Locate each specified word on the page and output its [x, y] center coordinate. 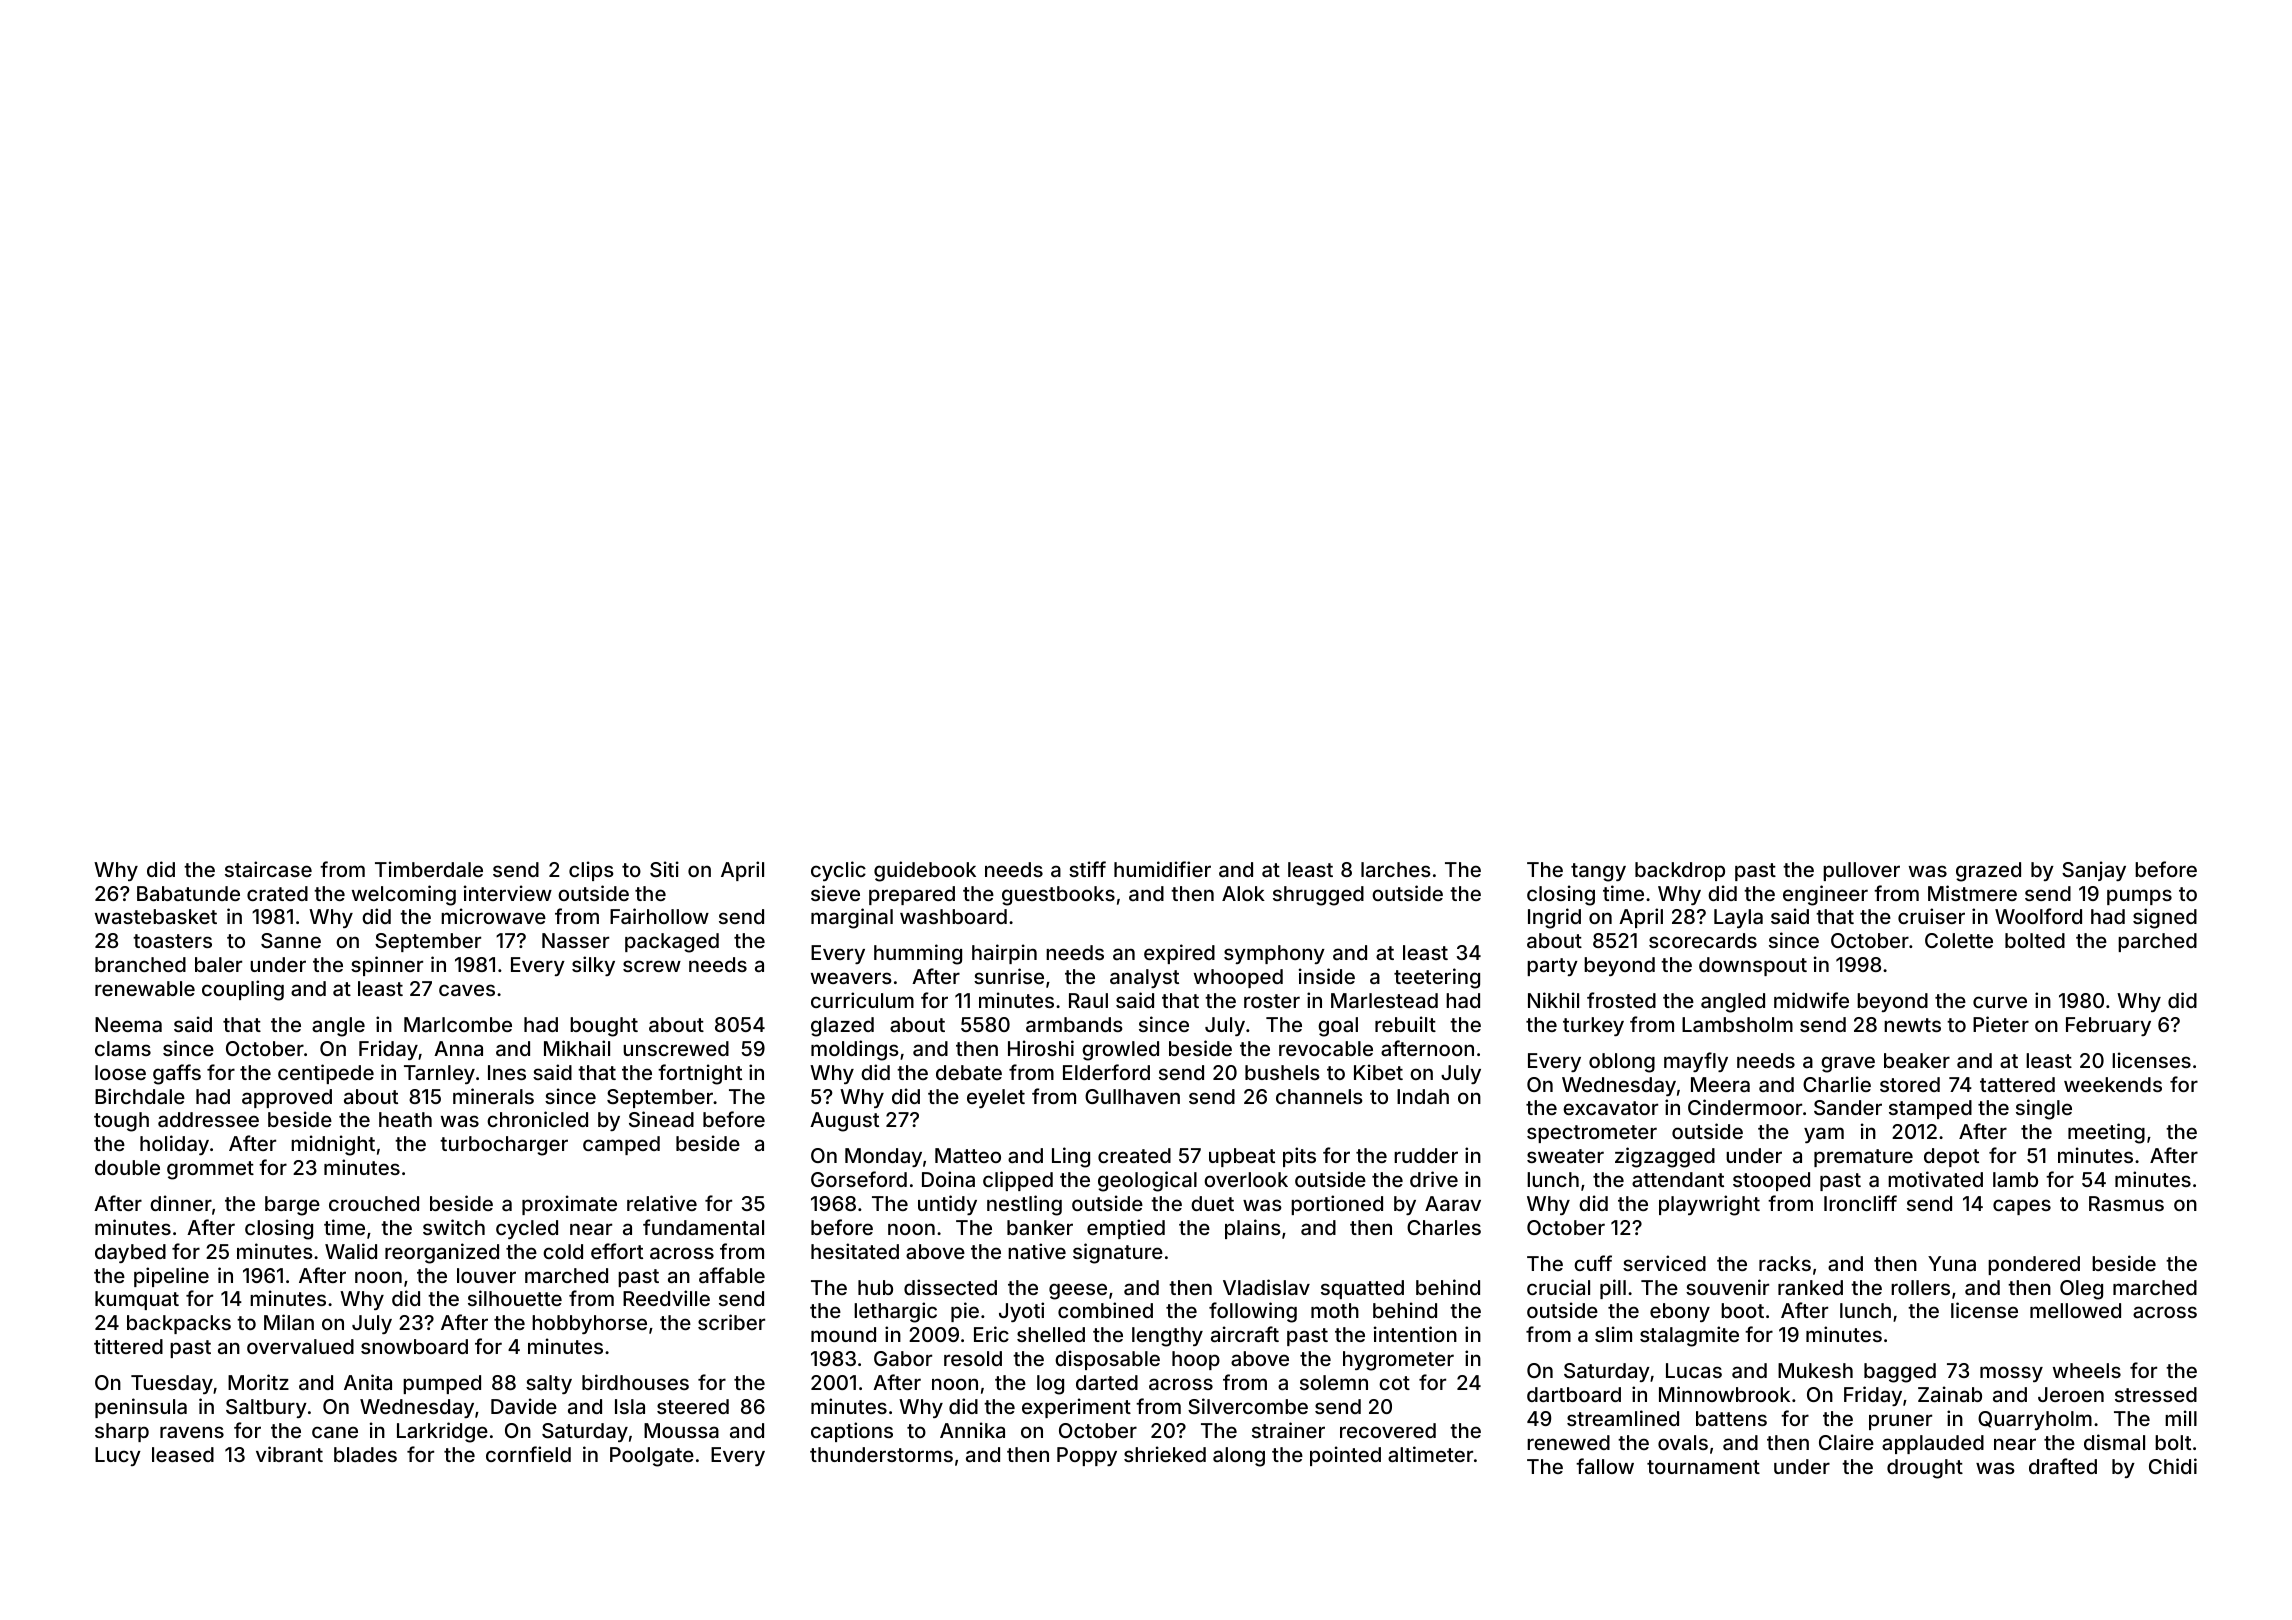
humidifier [1162, 869]
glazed [842, 1027]
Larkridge [442, 1432]
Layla [1738, 918]
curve [2000, 1002]
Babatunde [188, 893]
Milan [289, 1322]
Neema [128, 1024]
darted [1107, 1382]
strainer [1288, 1430]
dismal [2114, 1442]
